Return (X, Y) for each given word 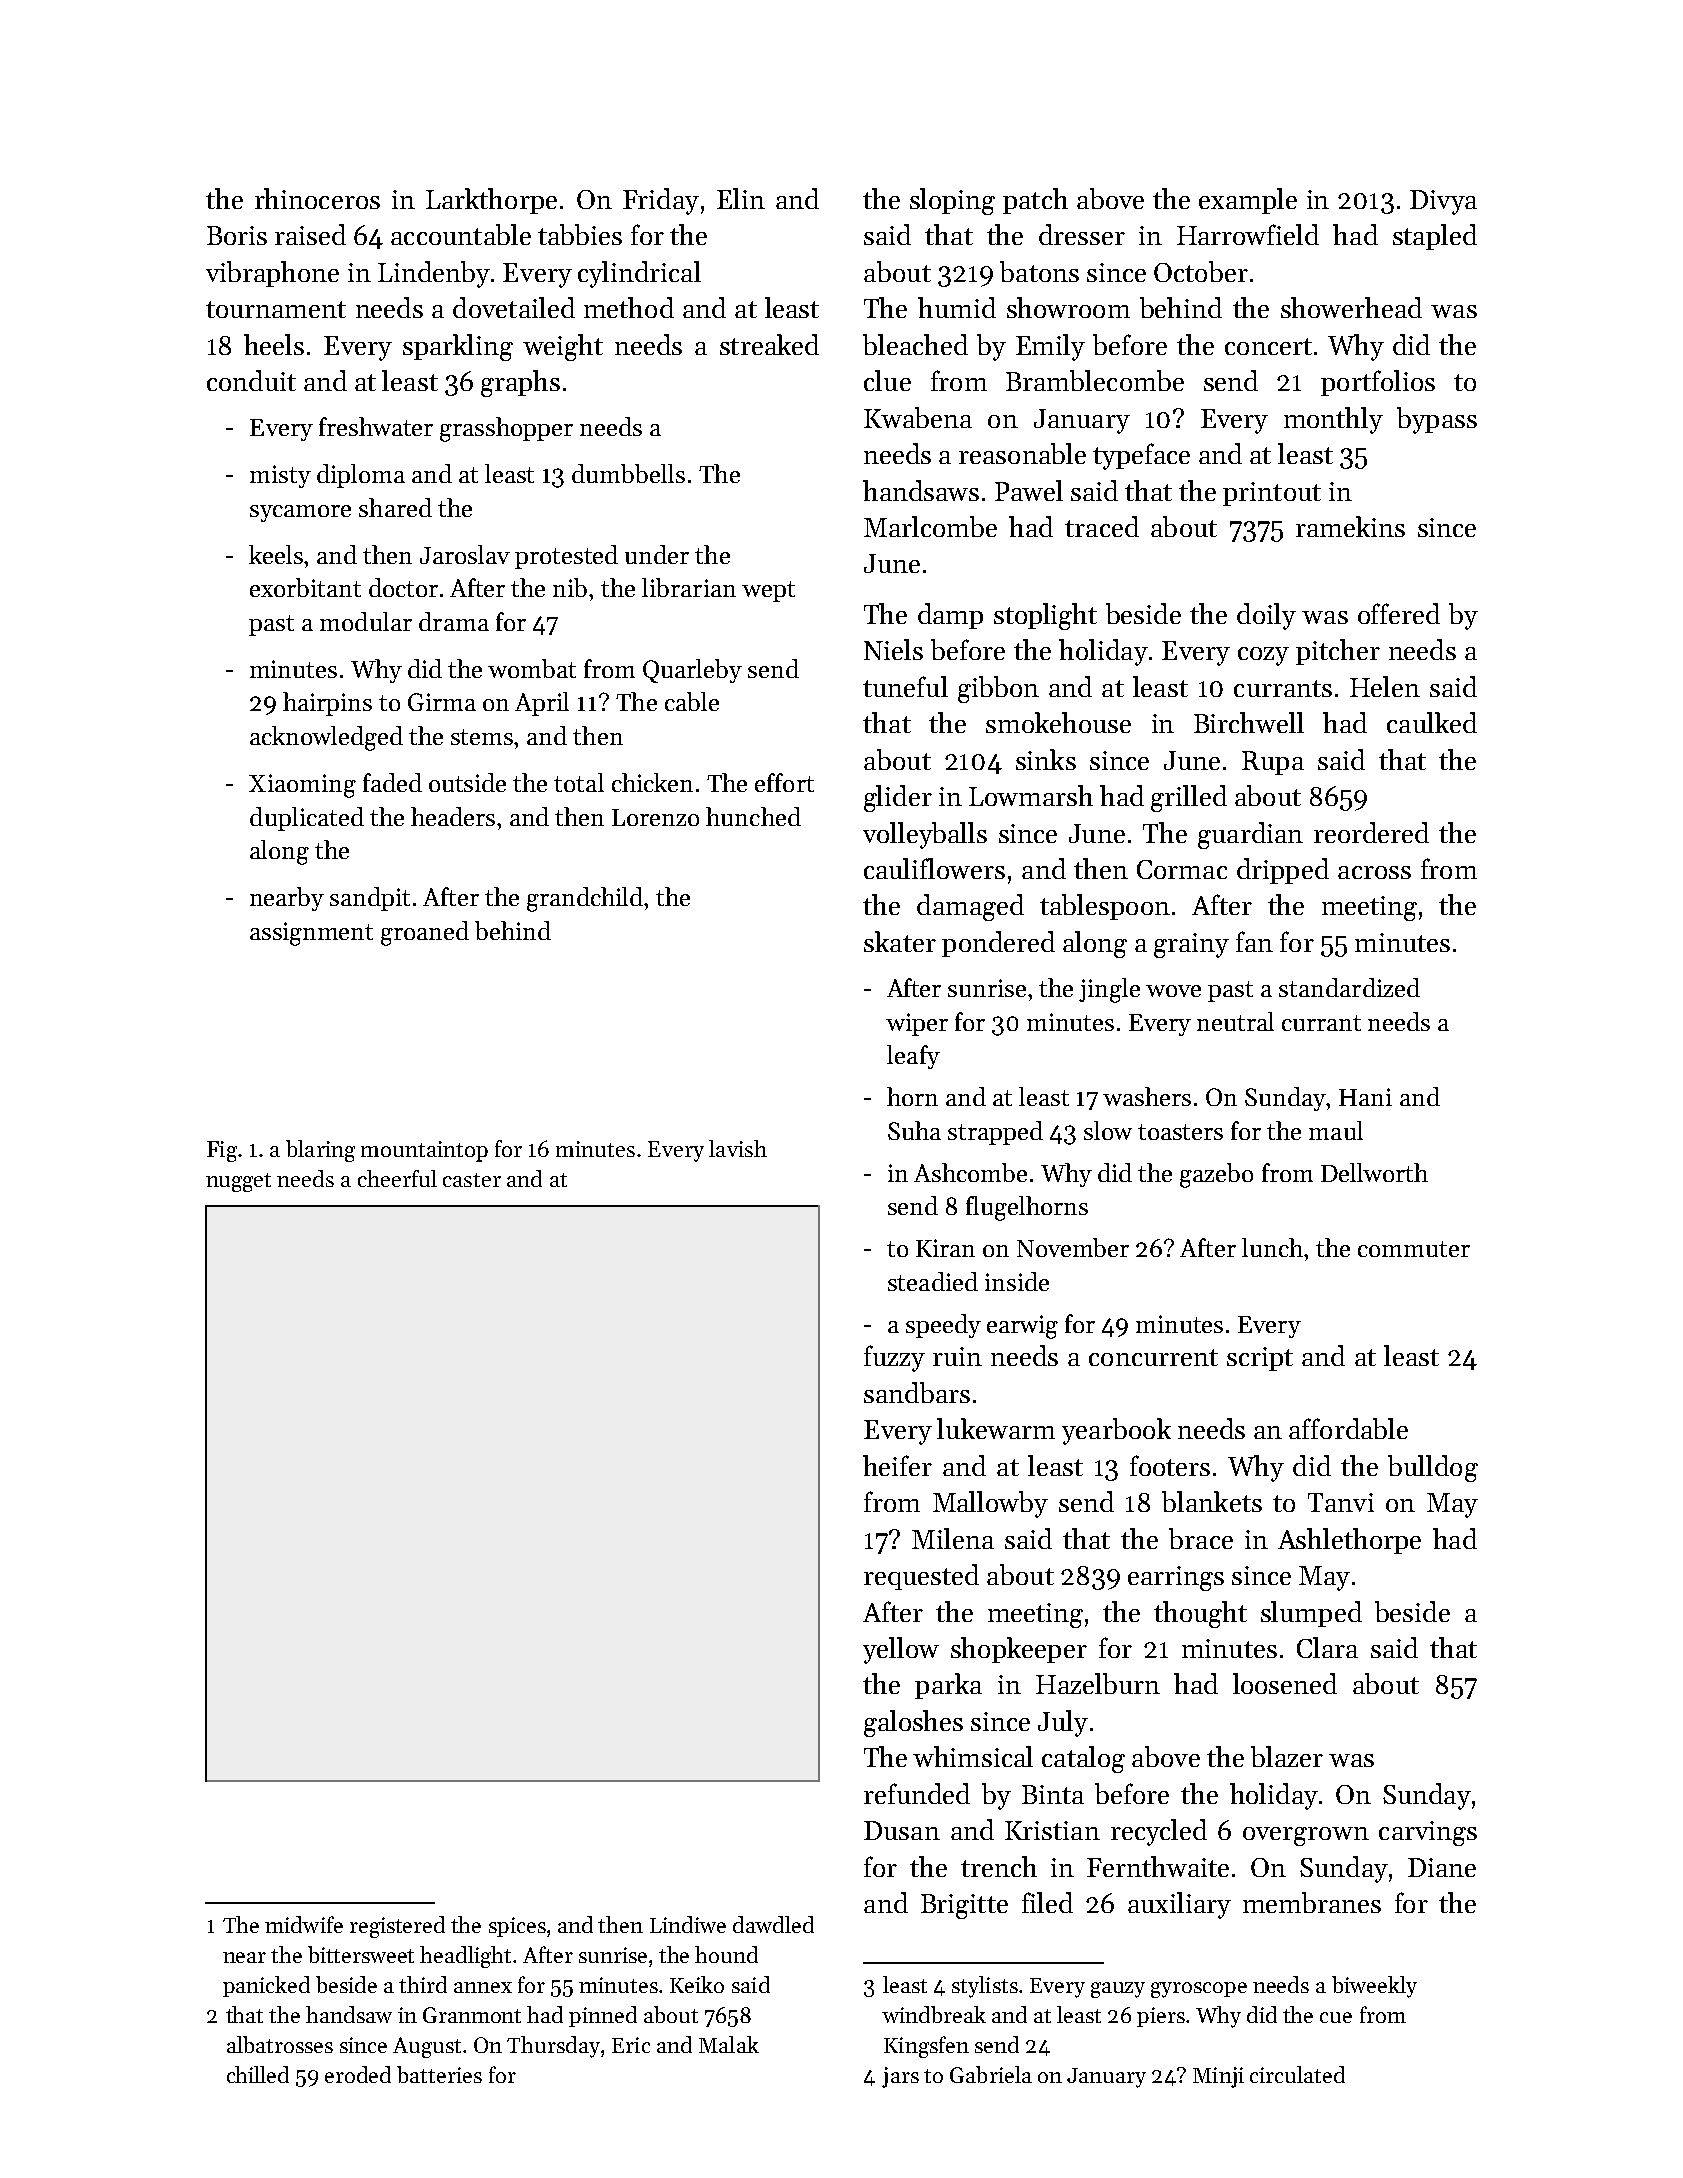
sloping (952, 201)
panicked (266, 1986)
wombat (532, 668)
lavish (738, 1148)
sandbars (917, 1392)
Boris (237, 235)
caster (472, 1180)
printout (1272, 494)
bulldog (1433, 1468)
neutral (1235, 1021)
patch (1035, 201)
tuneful (905, 686)
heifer (897, 1465)
